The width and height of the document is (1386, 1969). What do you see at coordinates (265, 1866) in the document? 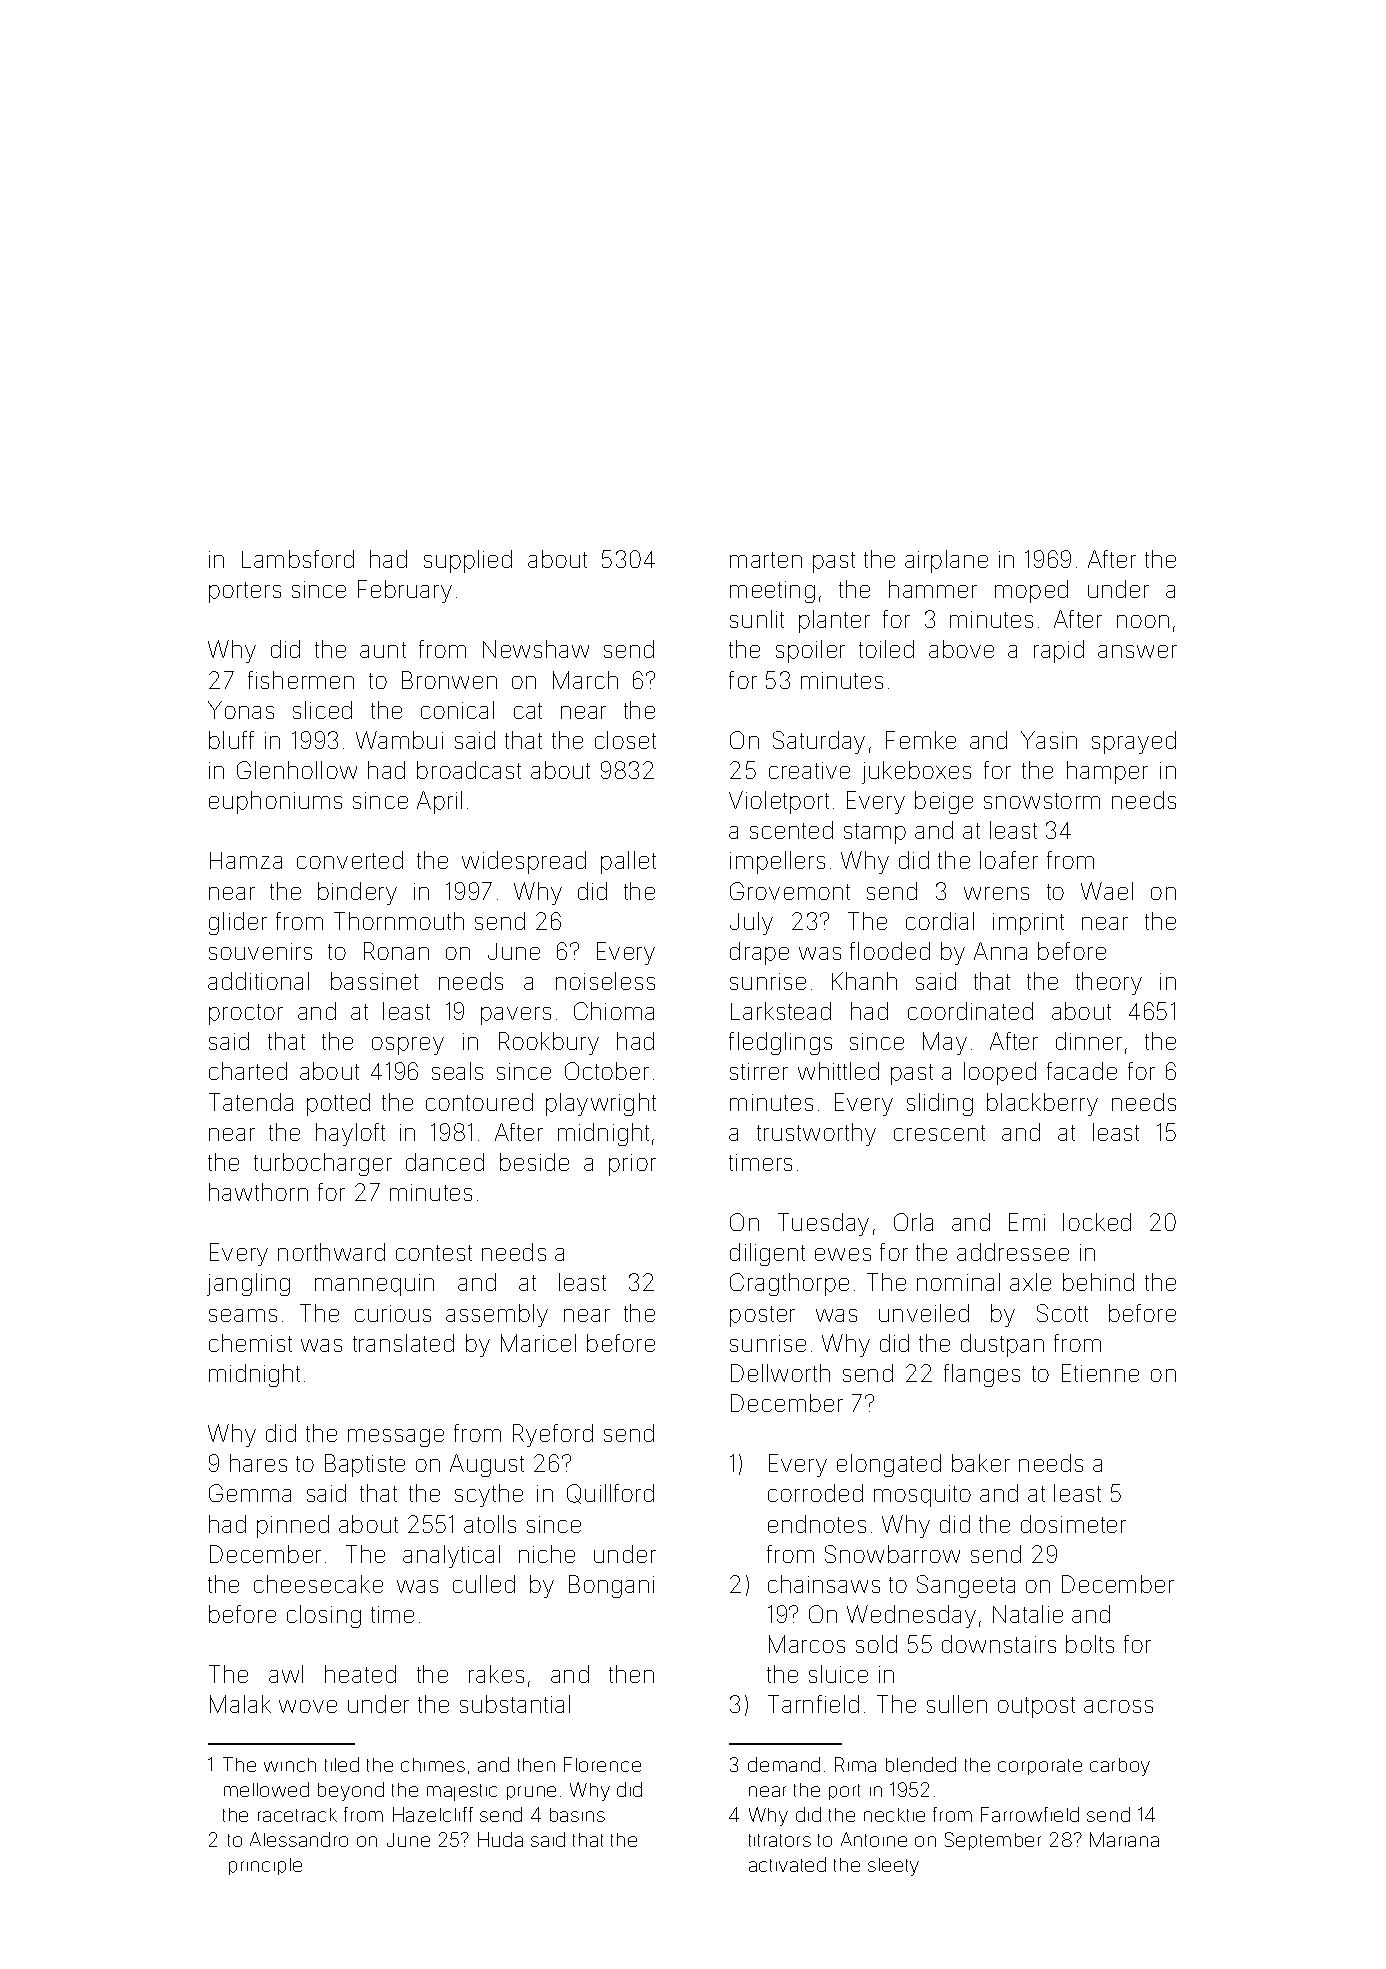
I see `principle` at bounding box center [265, 1866].
